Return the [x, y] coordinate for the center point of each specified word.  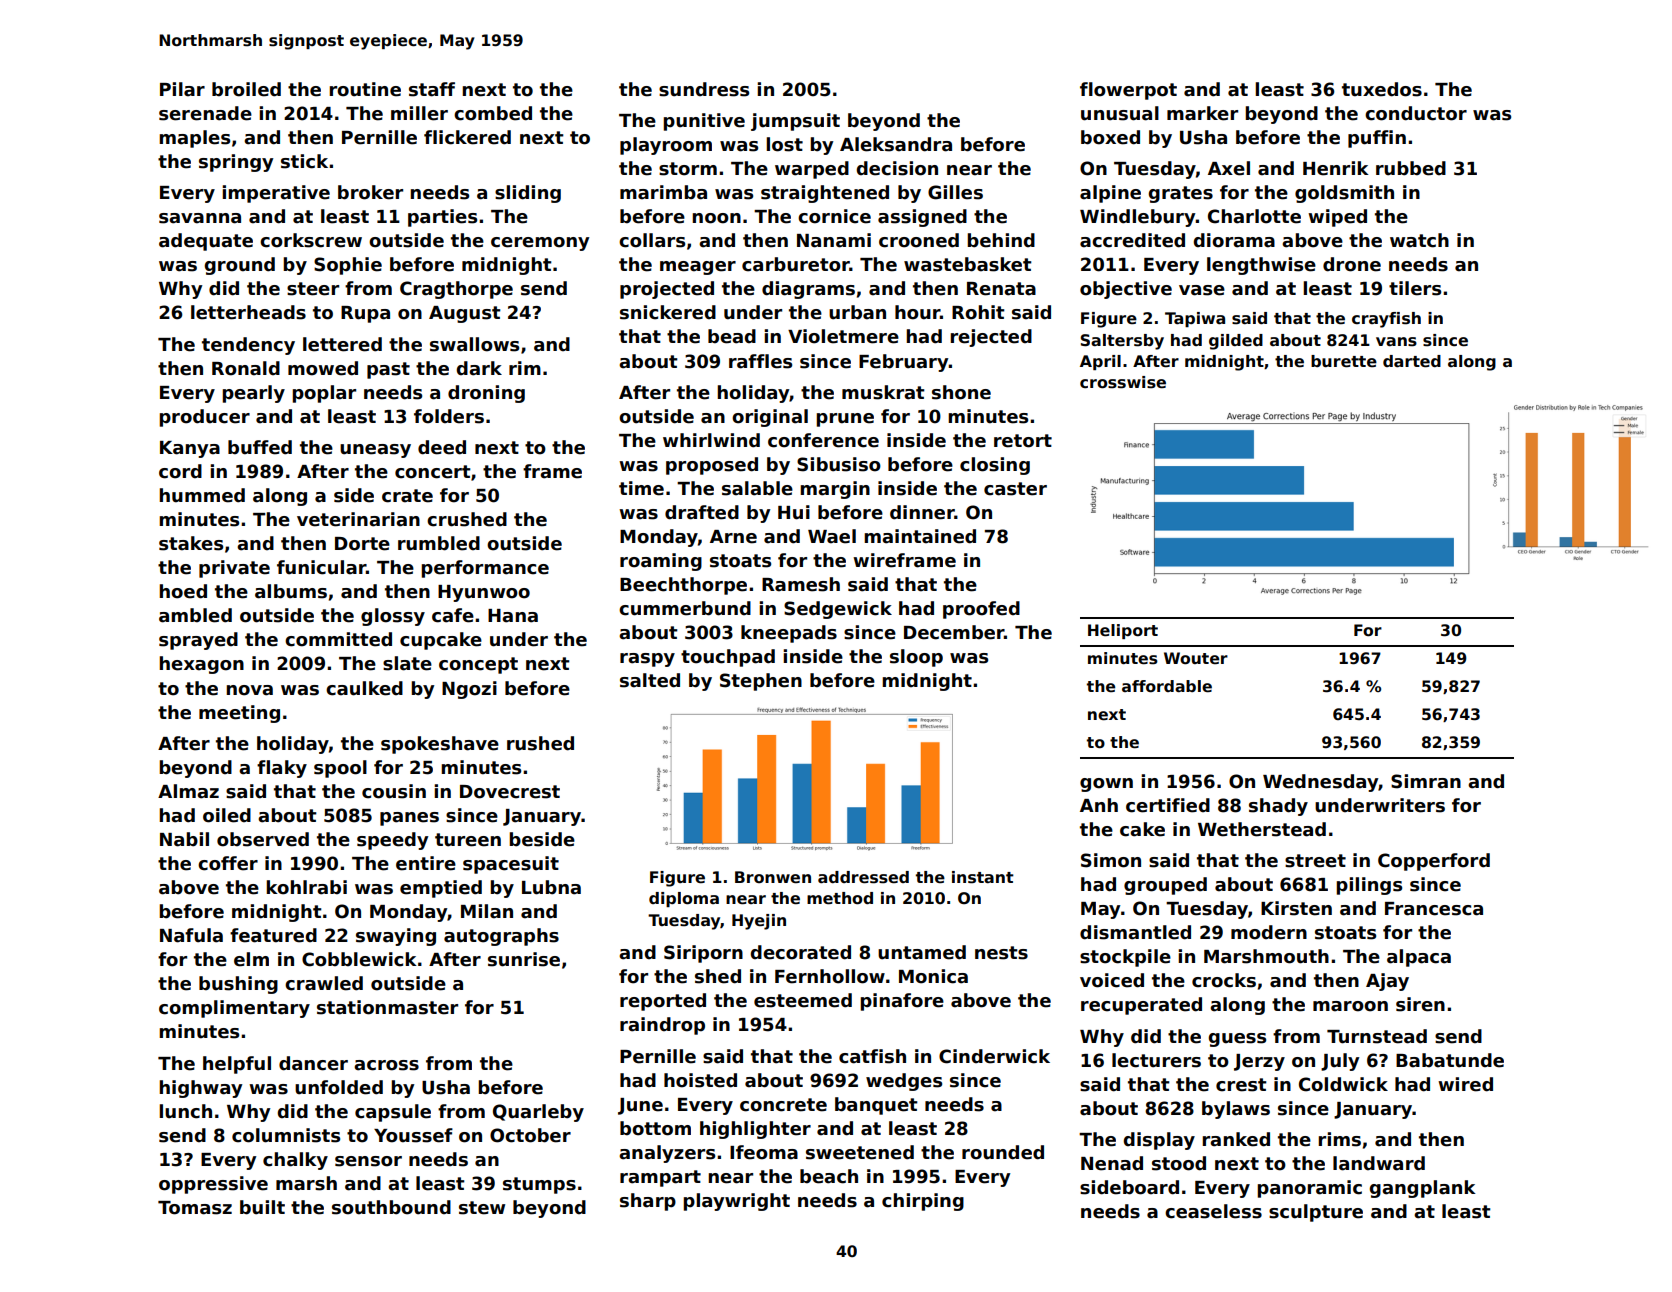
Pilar [182, 89]
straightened [825, 194]
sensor [368, 1161]
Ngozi [469, 690]
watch [1419, 240]
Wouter [1196, 658]
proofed [981, 610]
